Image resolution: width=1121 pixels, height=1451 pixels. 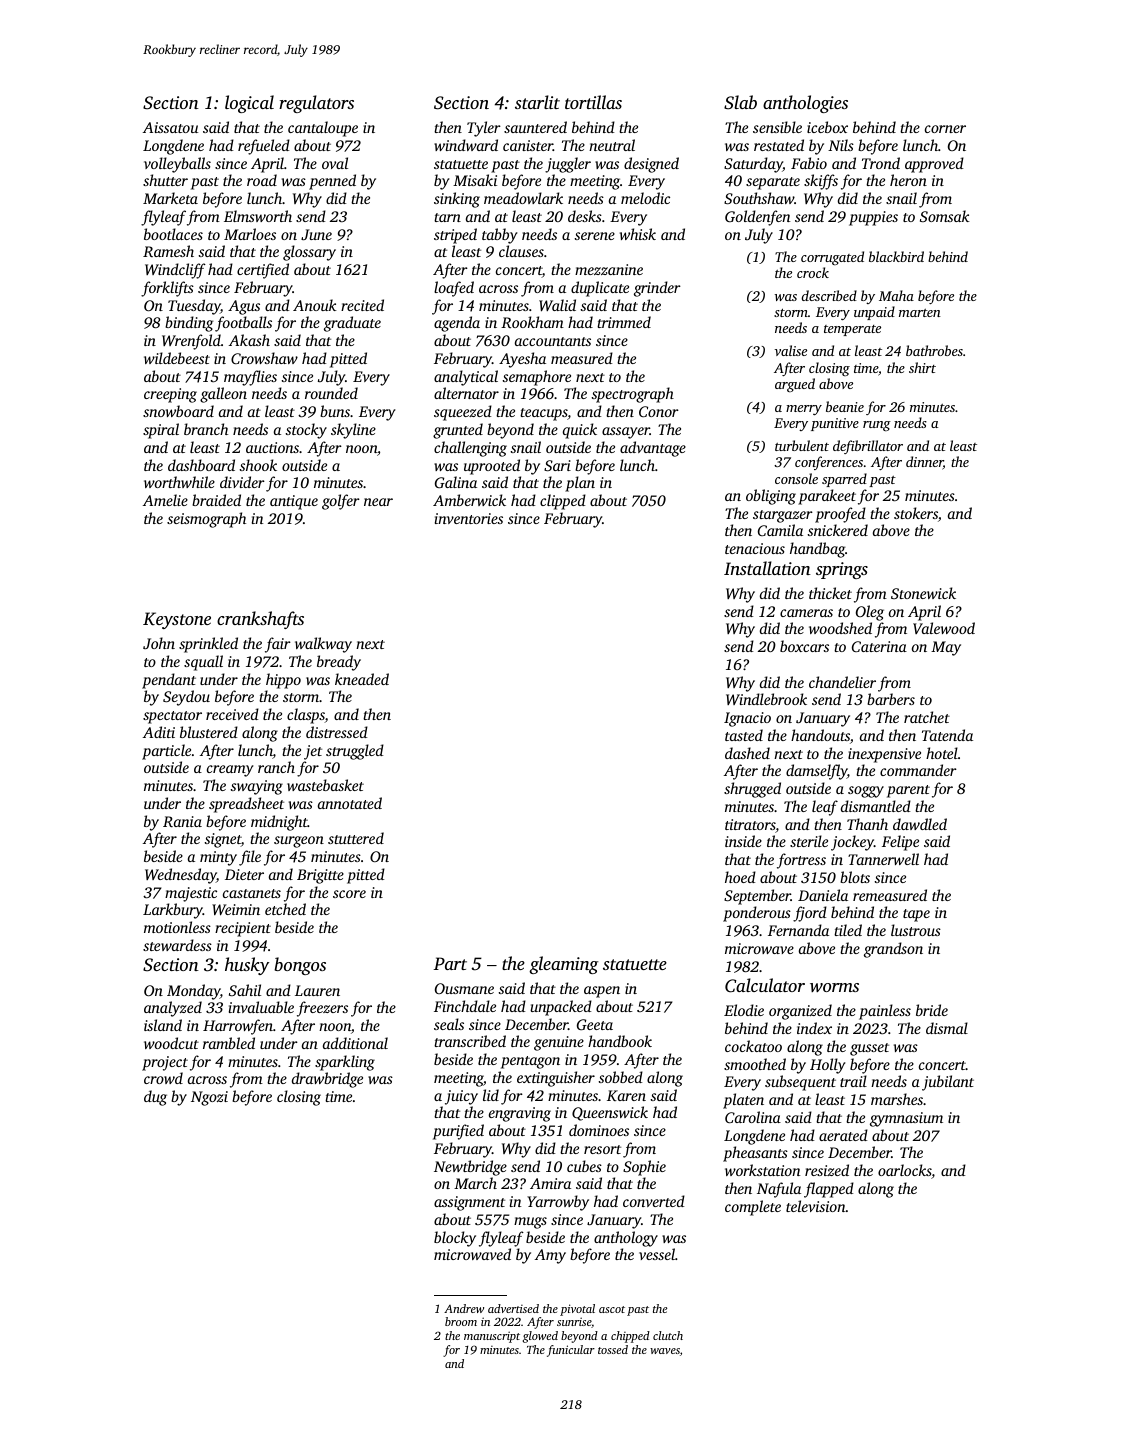 What do you see at coordinates (563, 502) in the document?
I see `clipped` at bounding box center [563, 502].
